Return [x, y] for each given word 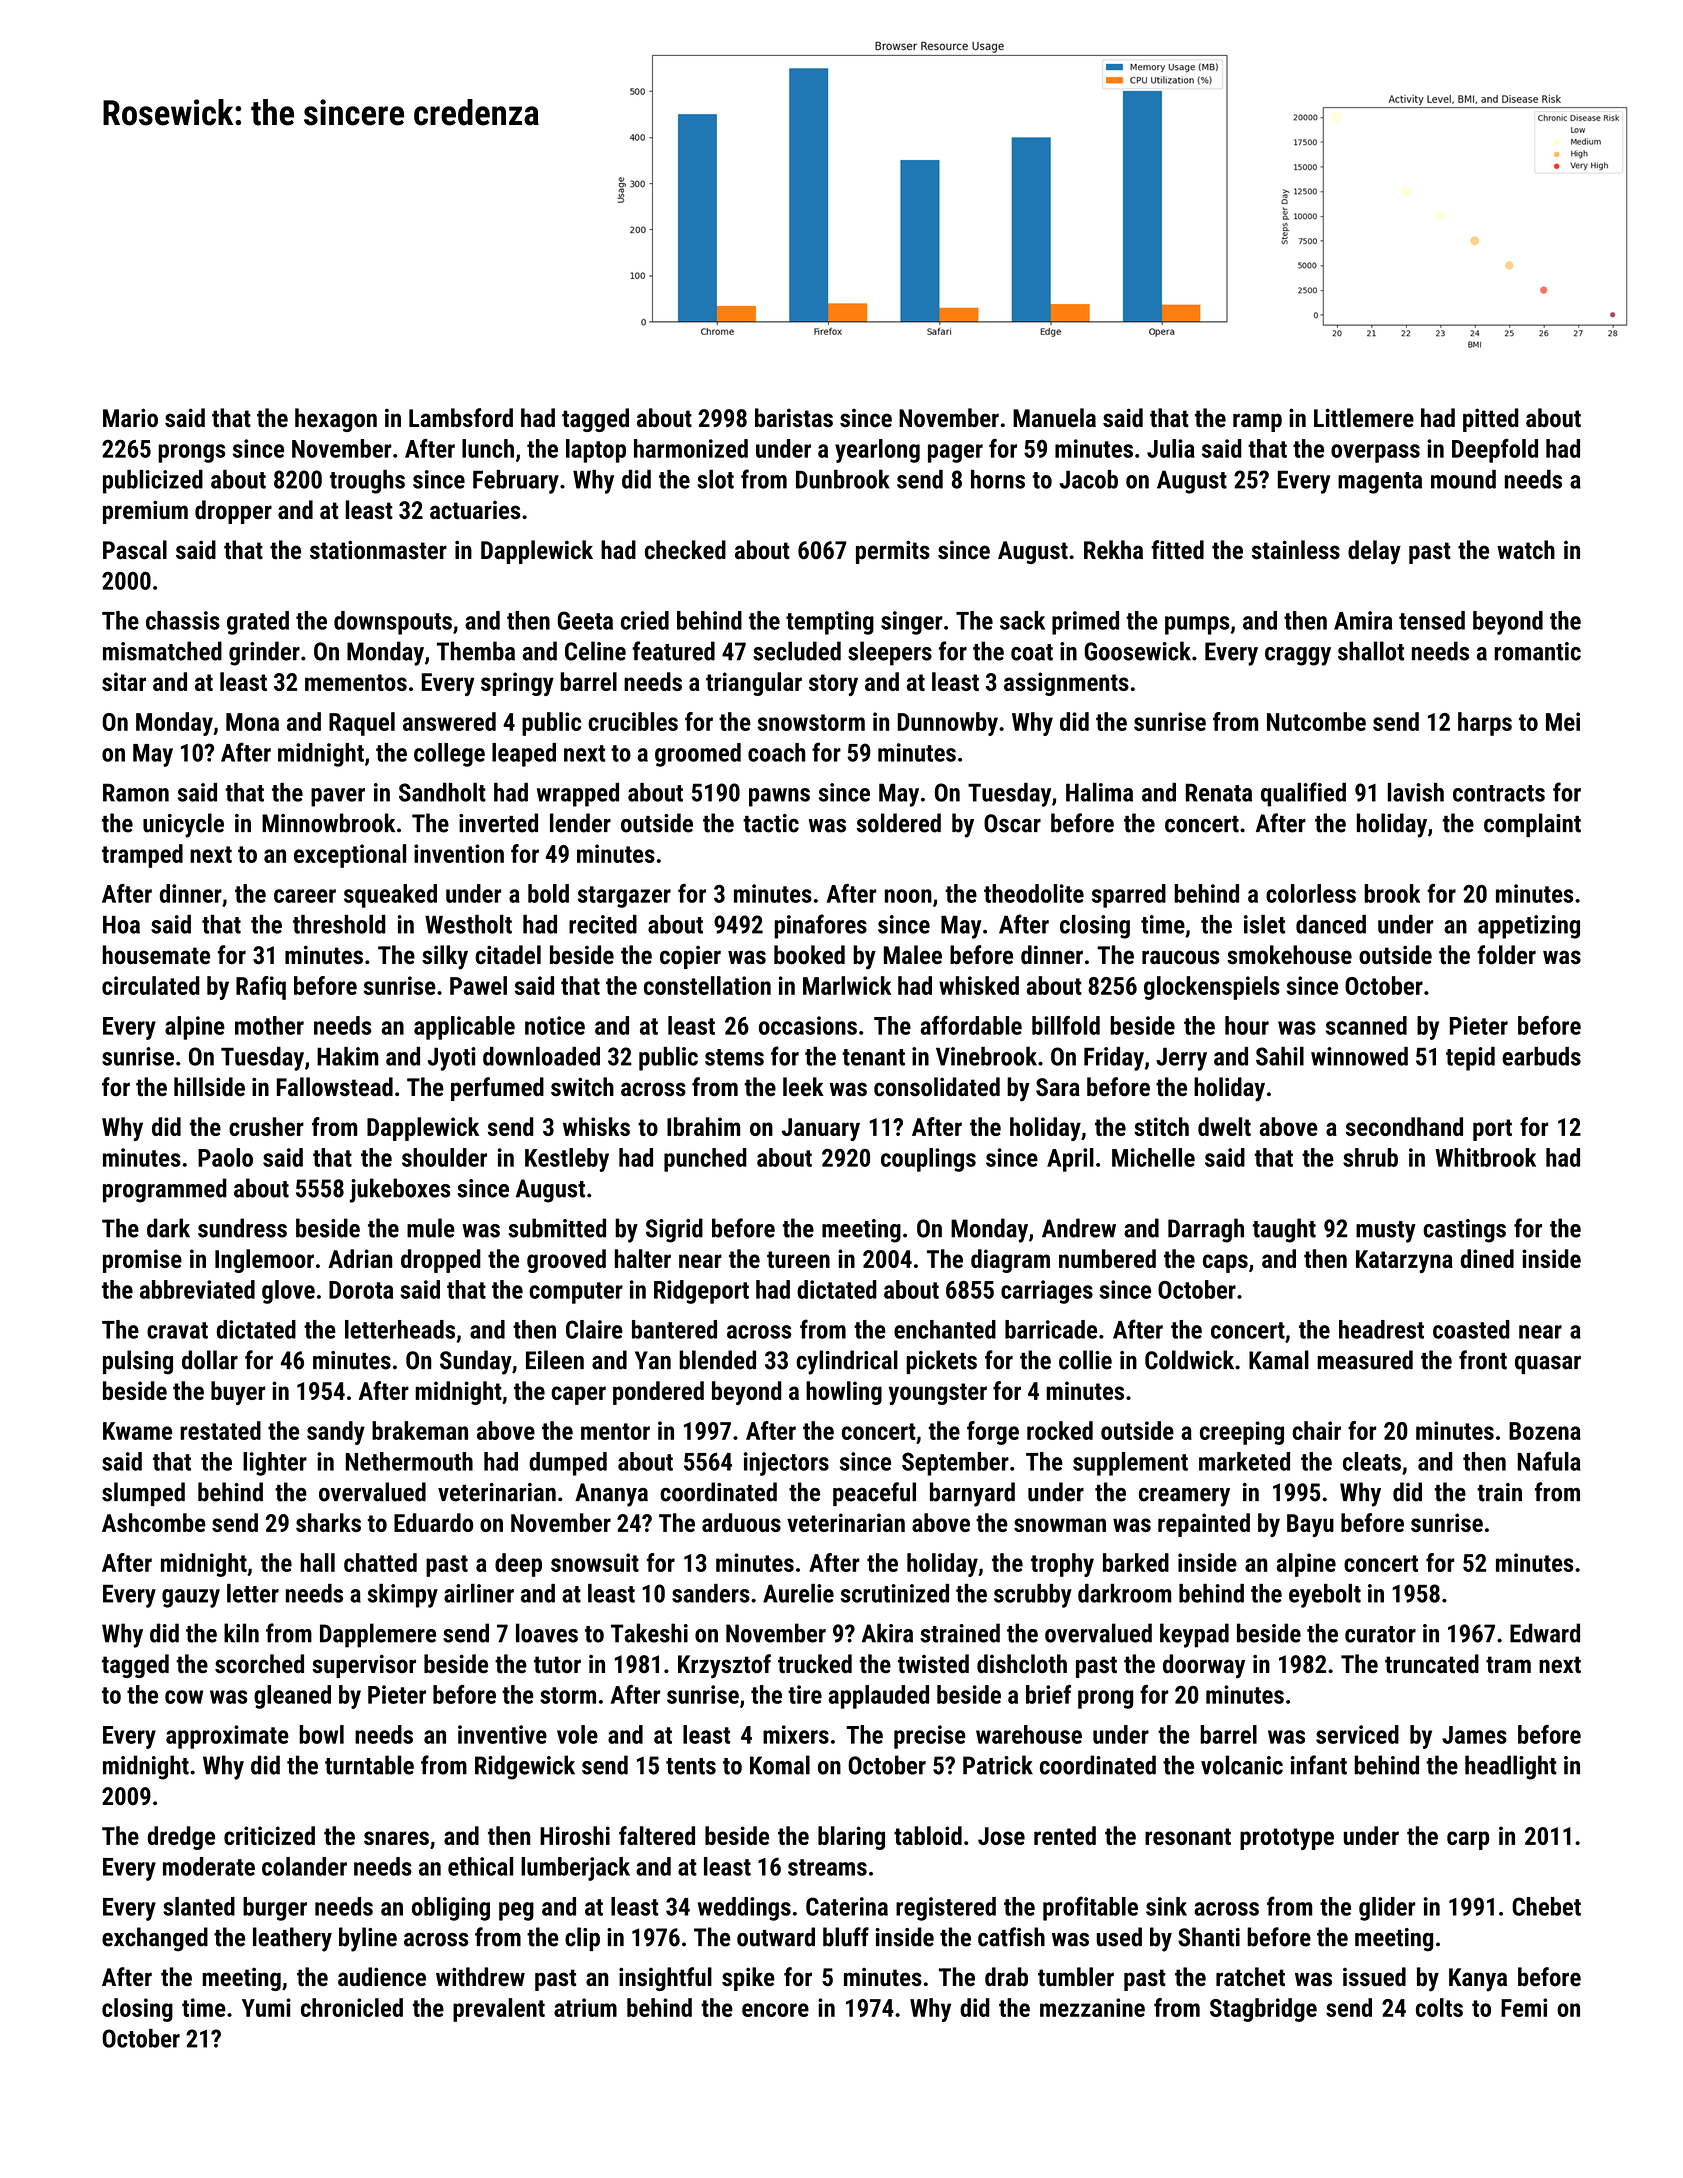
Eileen [555, 1360]
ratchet [1250, 1977]
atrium [585, 2007]
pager [955, 453]
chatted [380, 1562]
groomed [698, 755]
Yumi [266, 2007]
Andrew [1079, 1228]
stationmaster [378, 550]
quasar [1548, 1365]
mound [1463, 479]
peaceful [874, 1494]
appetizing [1529, 927]
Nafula [1549, 1461]
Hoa [121, 924]
